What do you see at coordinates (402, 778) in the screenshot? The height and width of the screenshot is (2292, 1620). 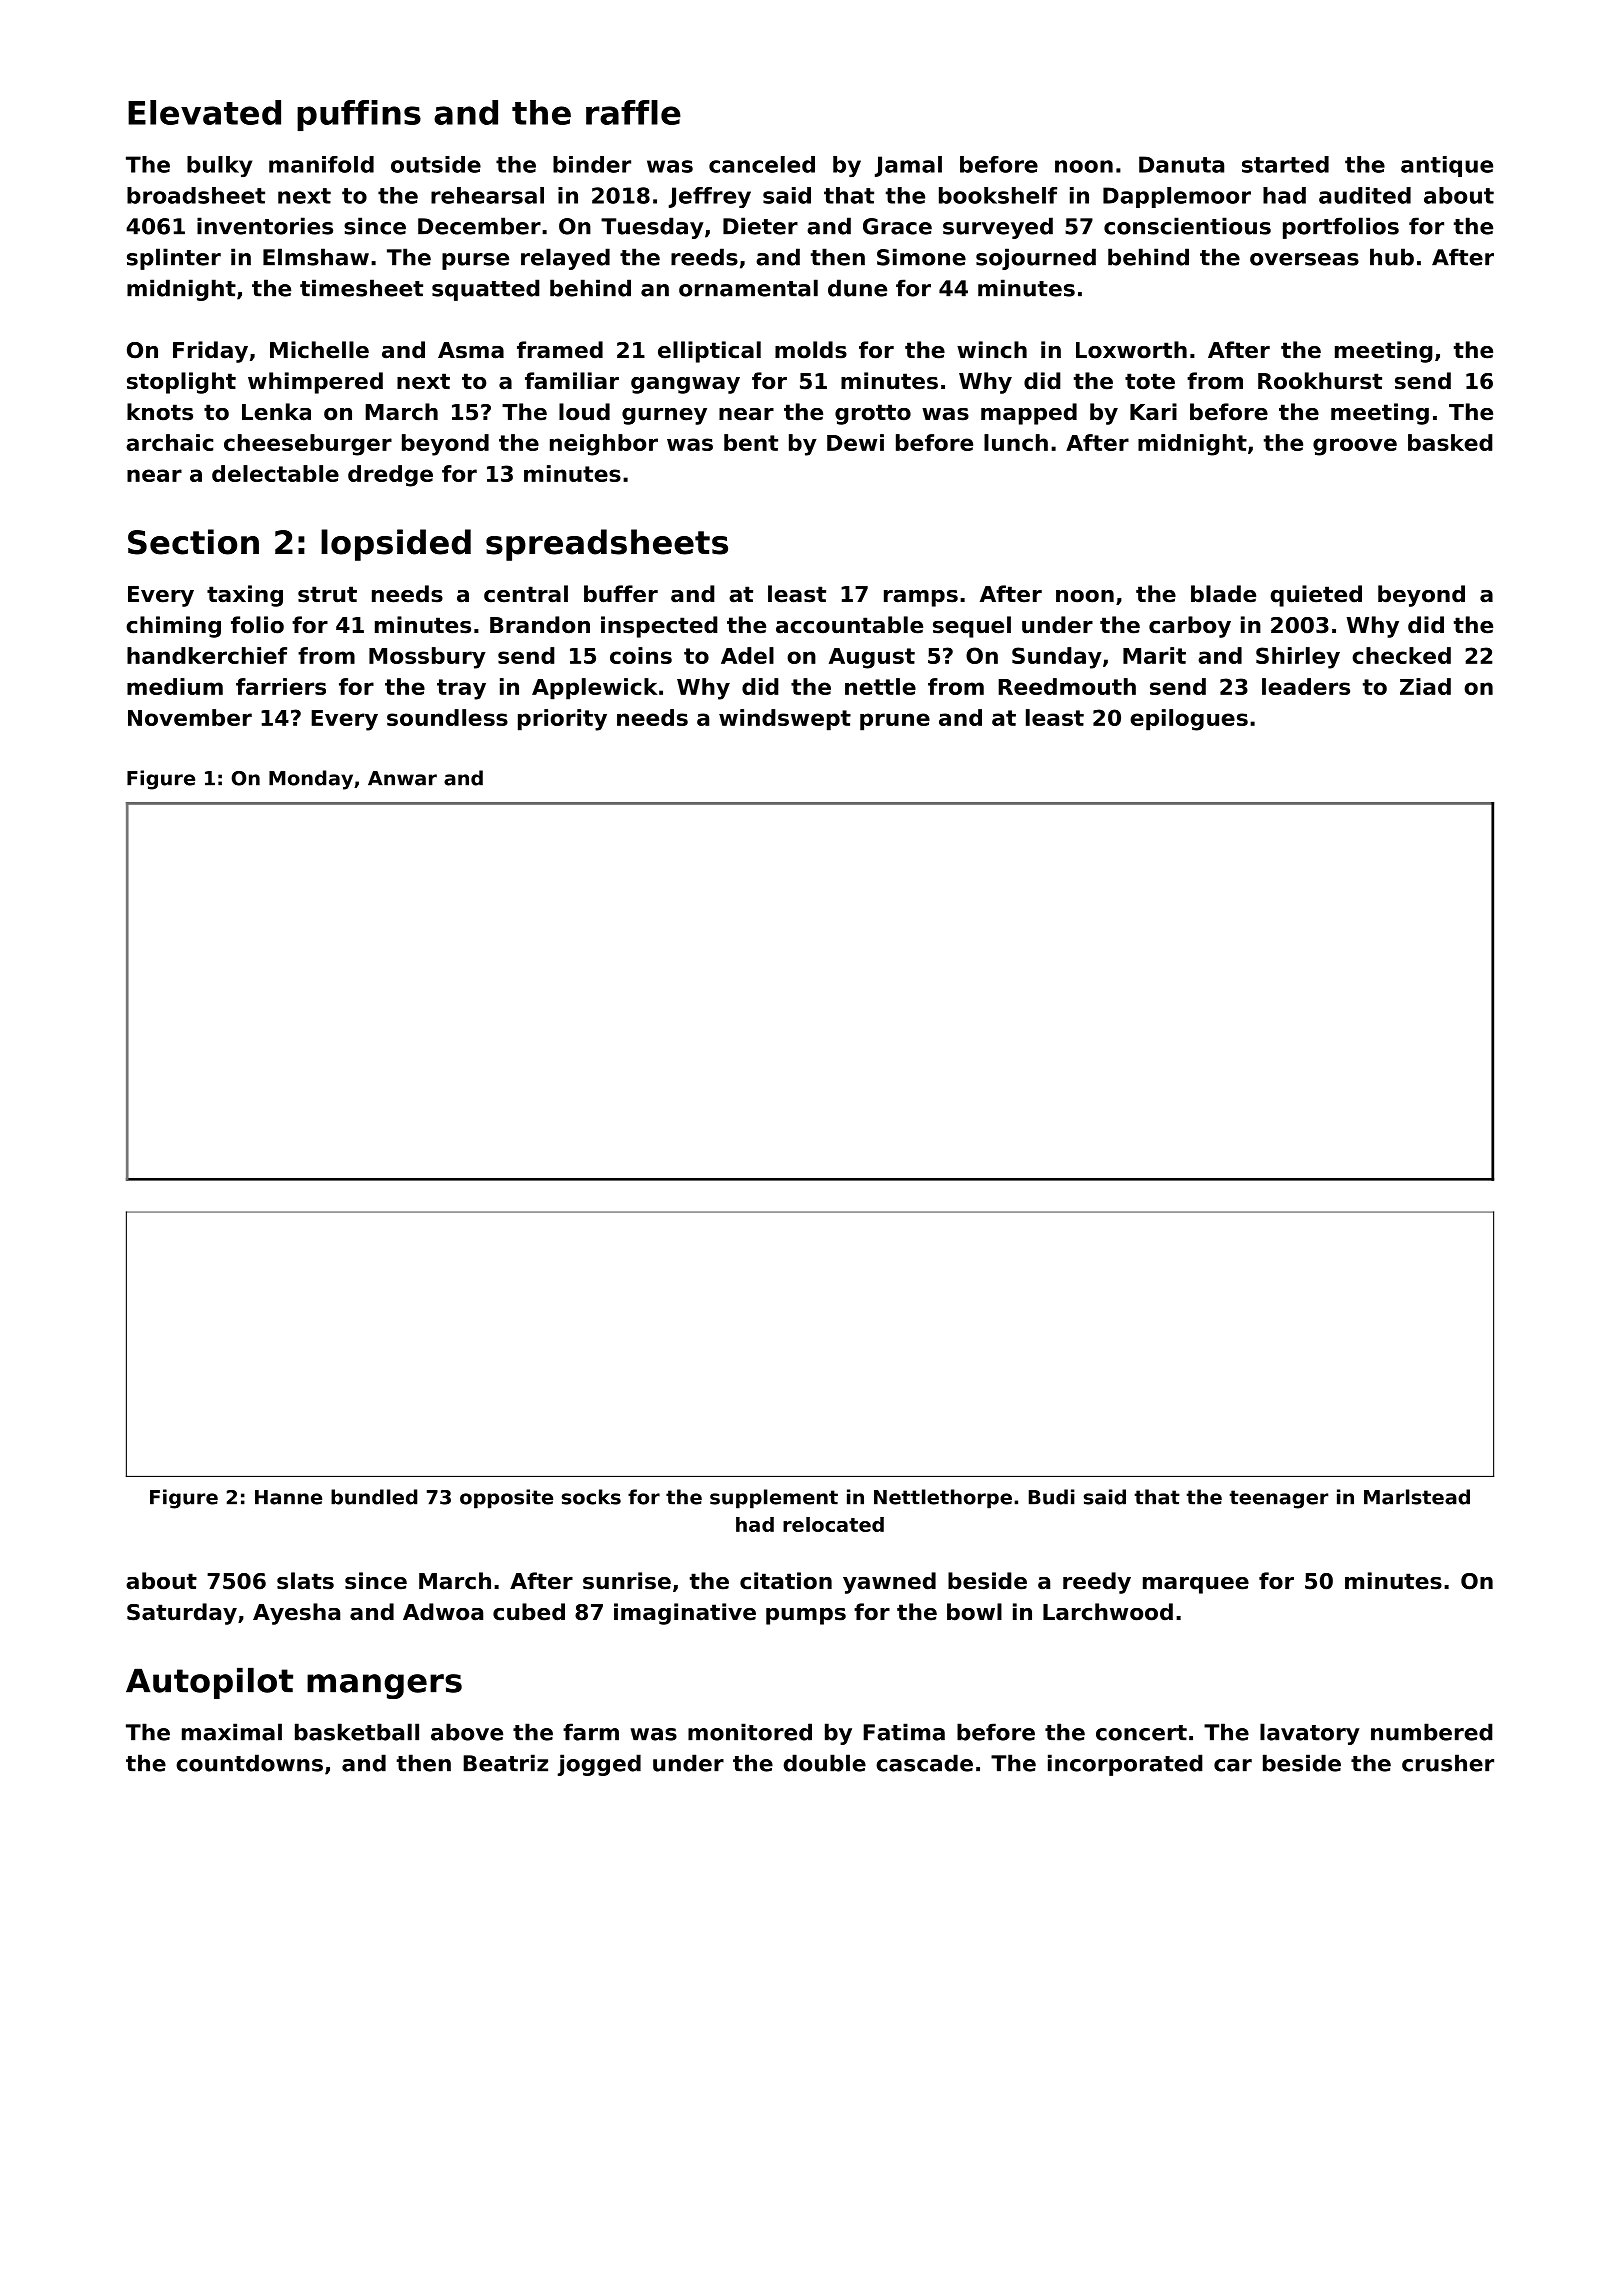 I see `Anwar` at bounding box center [402, 778].
